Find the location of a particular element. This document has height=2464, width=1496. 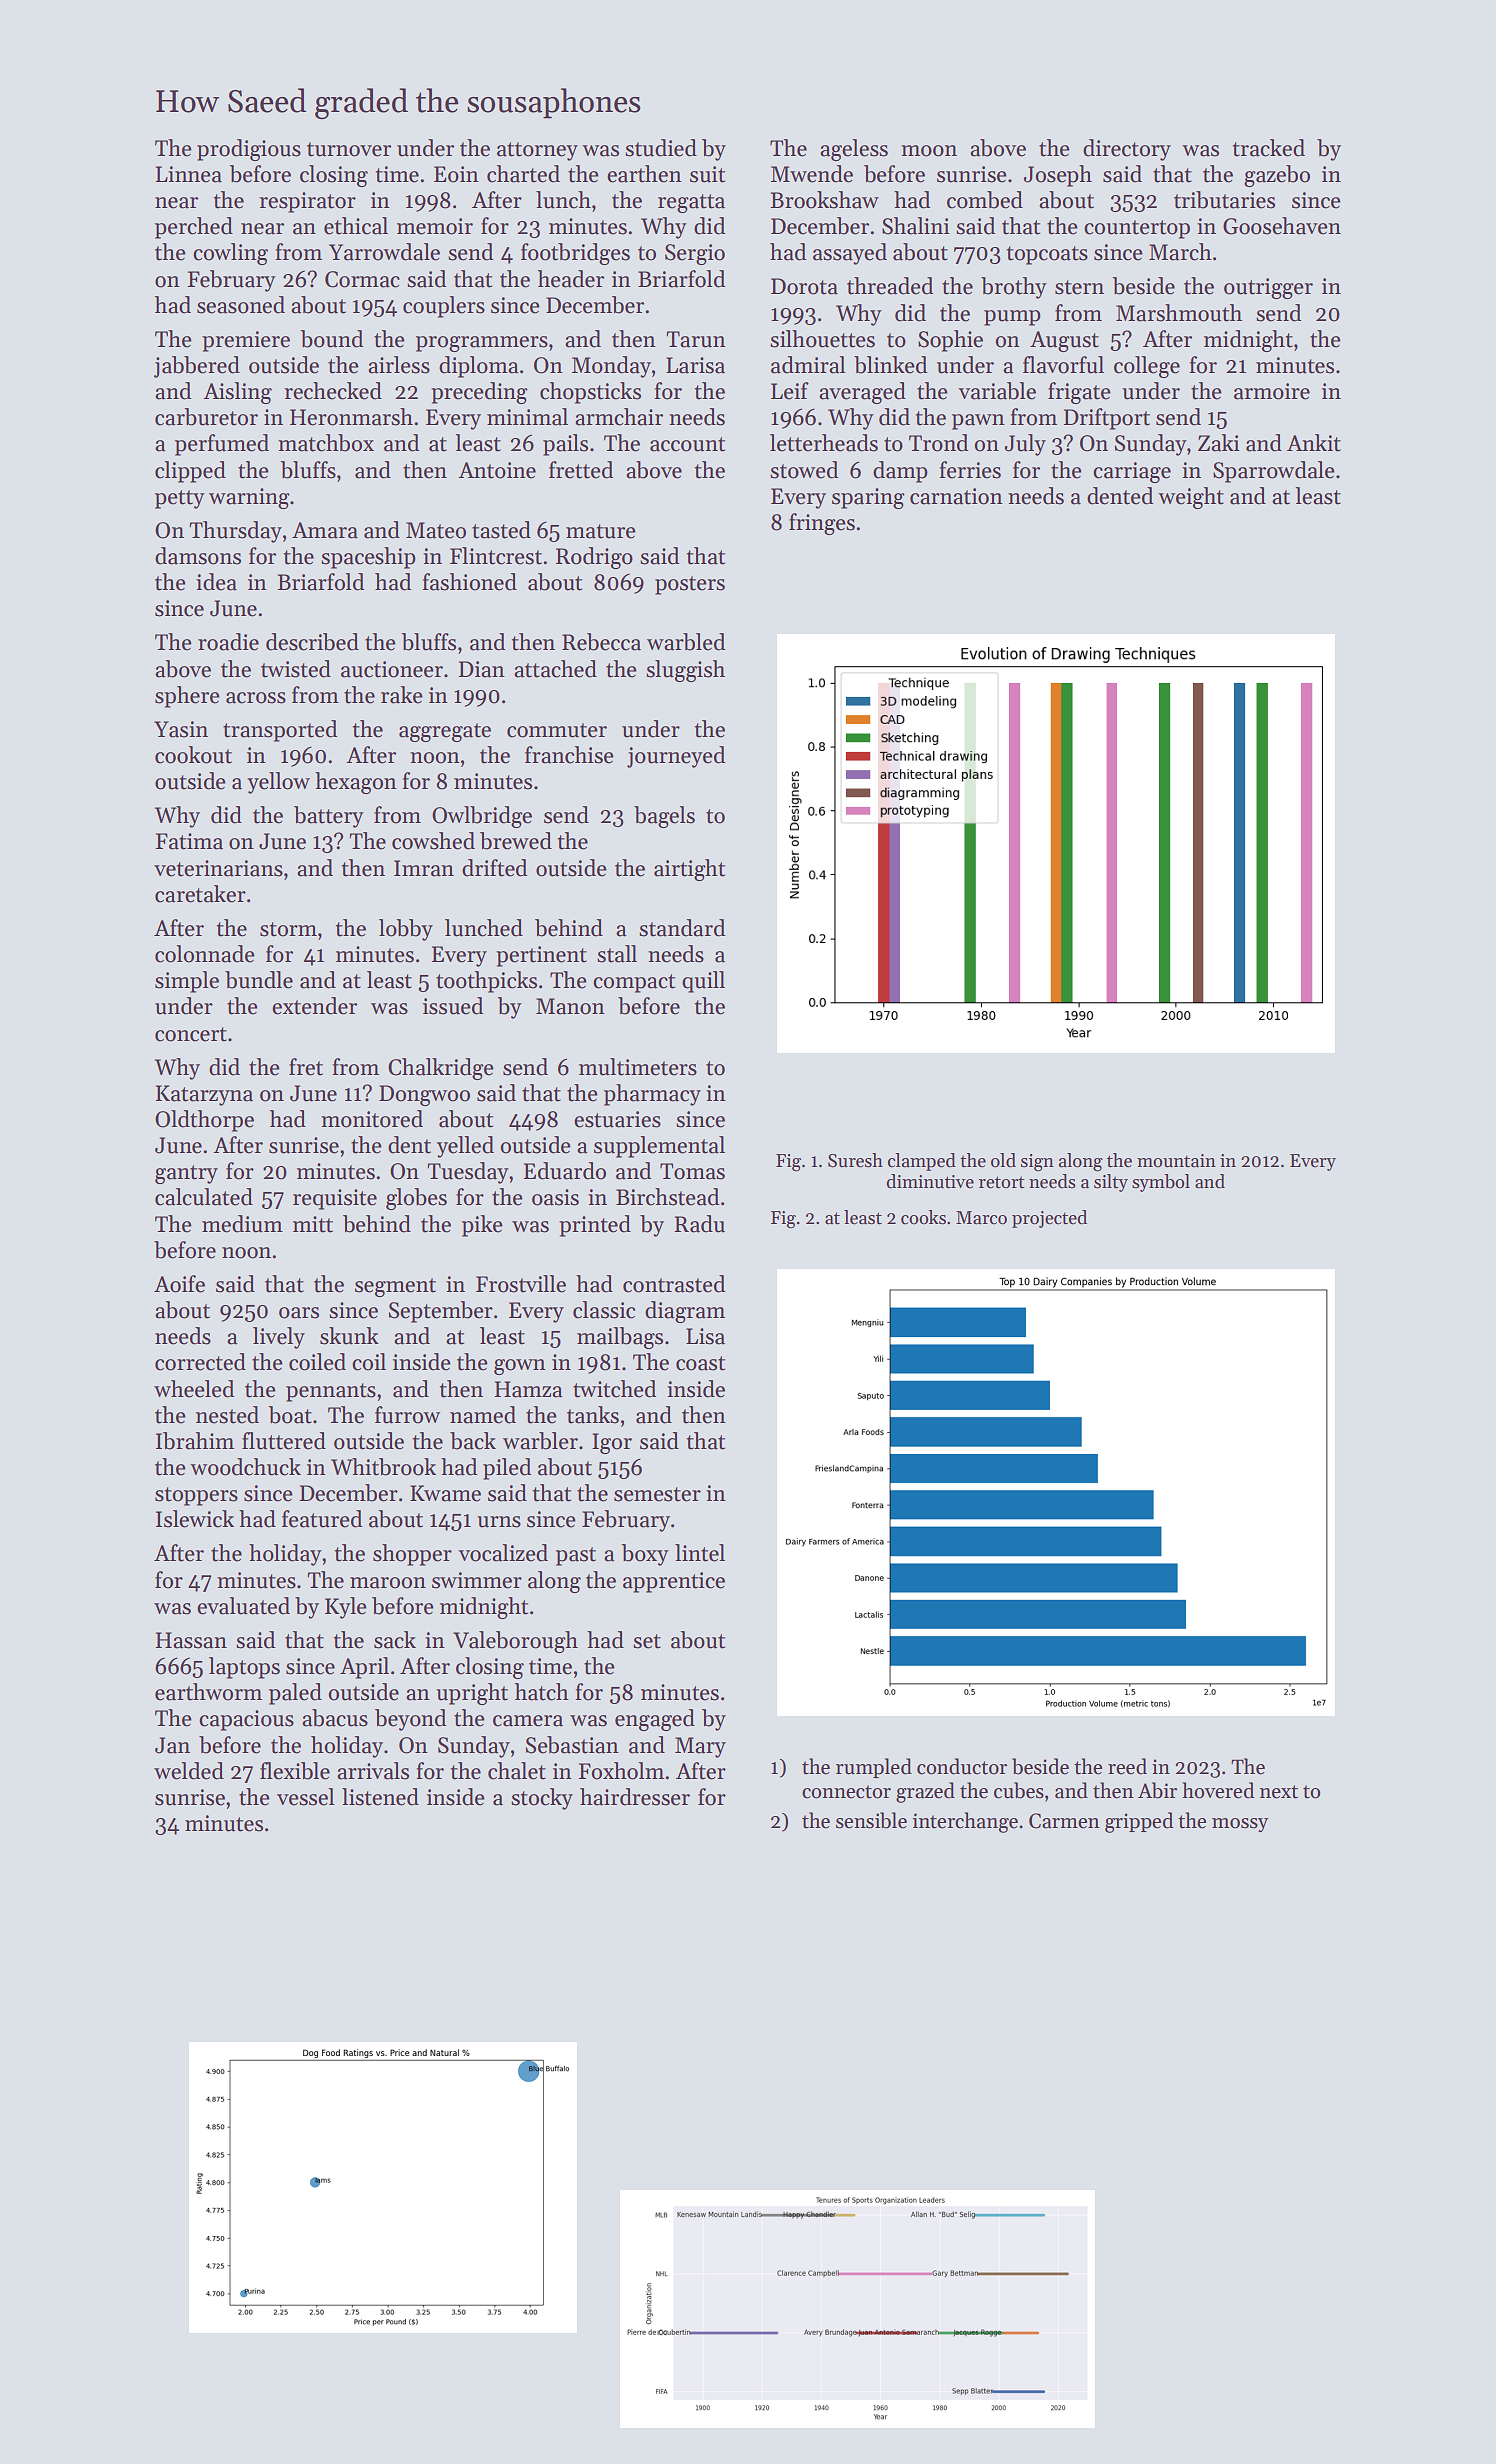

symbol is located at coordinates (1161, 1183).
